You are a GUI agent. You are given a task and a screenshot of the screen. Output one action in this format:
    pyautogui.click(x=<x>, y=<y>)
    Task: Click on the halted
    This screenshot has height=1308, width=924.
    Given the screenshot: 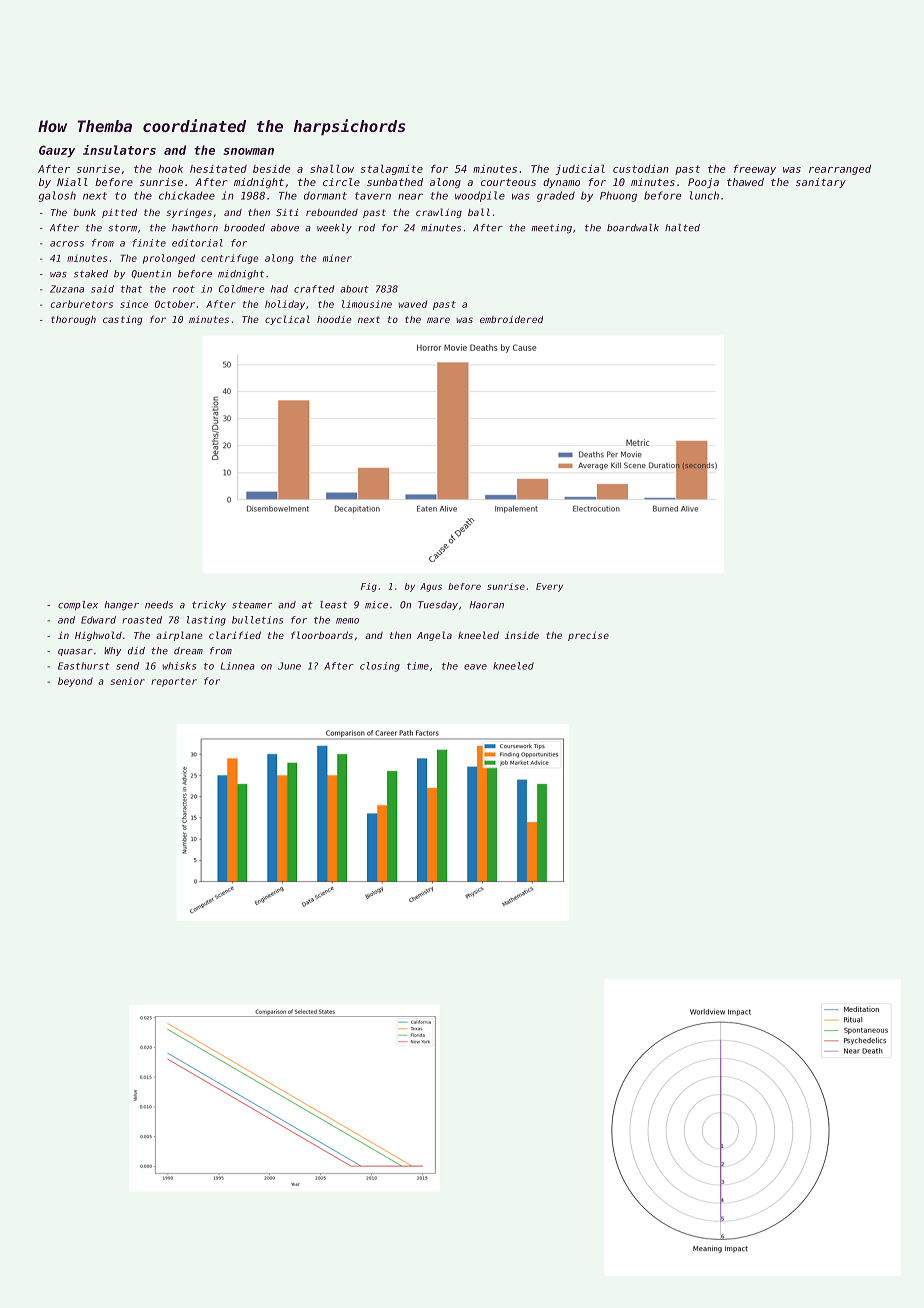 What is the action you would take?
    pyautogui.click(x=682, y=228)
